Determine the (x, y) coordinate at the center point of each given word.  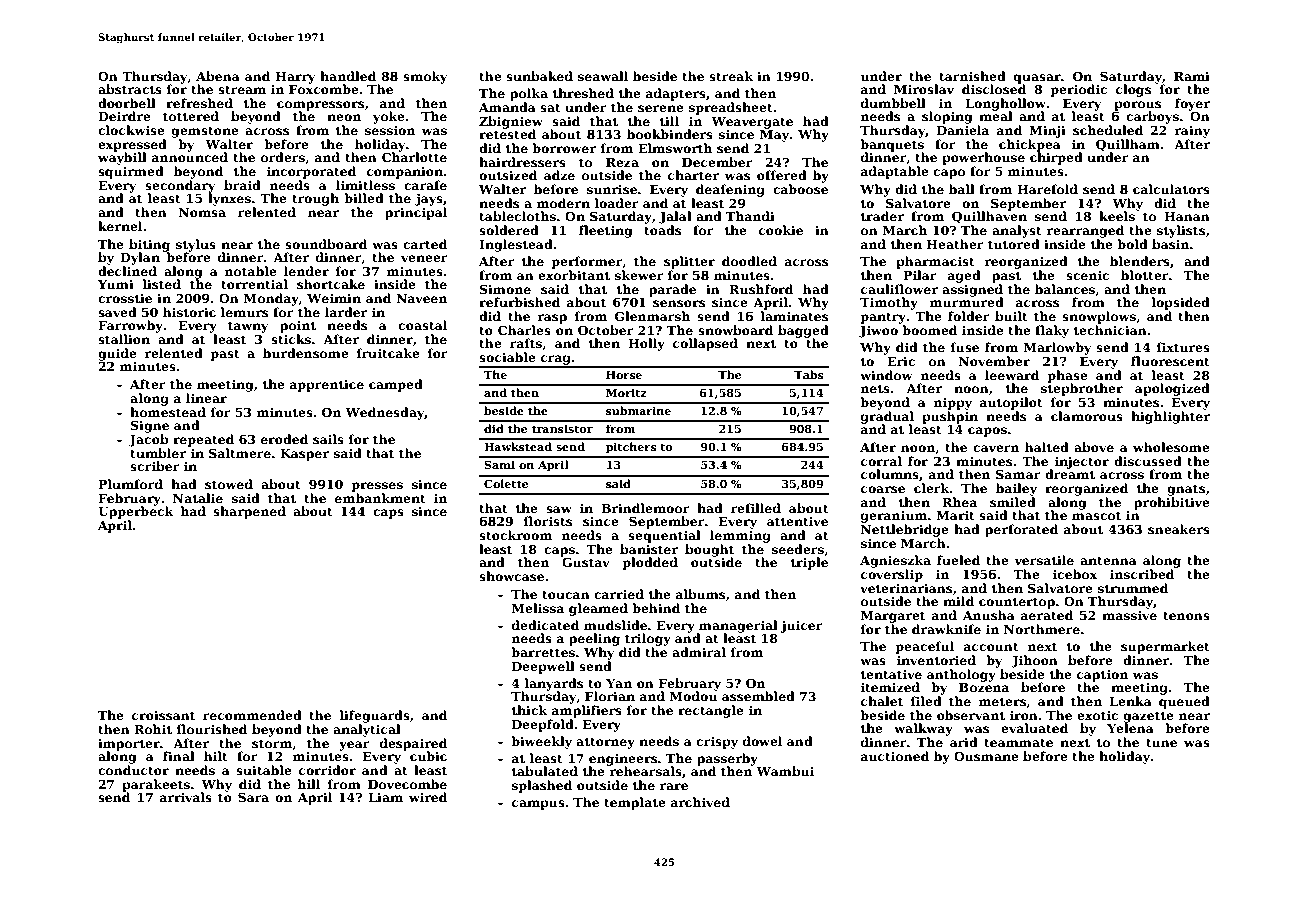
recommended (252, 715)
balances (1065, 289)
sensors (679, 303)
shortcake (331, 284)
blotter (1145, 275)
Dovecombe (407, 784)
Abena (218, 76)
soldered (509, 230)
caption (1102, 676)
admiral (699, 652)
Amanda (507, 107)
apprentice (327, 386)
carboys (1152, 117)
